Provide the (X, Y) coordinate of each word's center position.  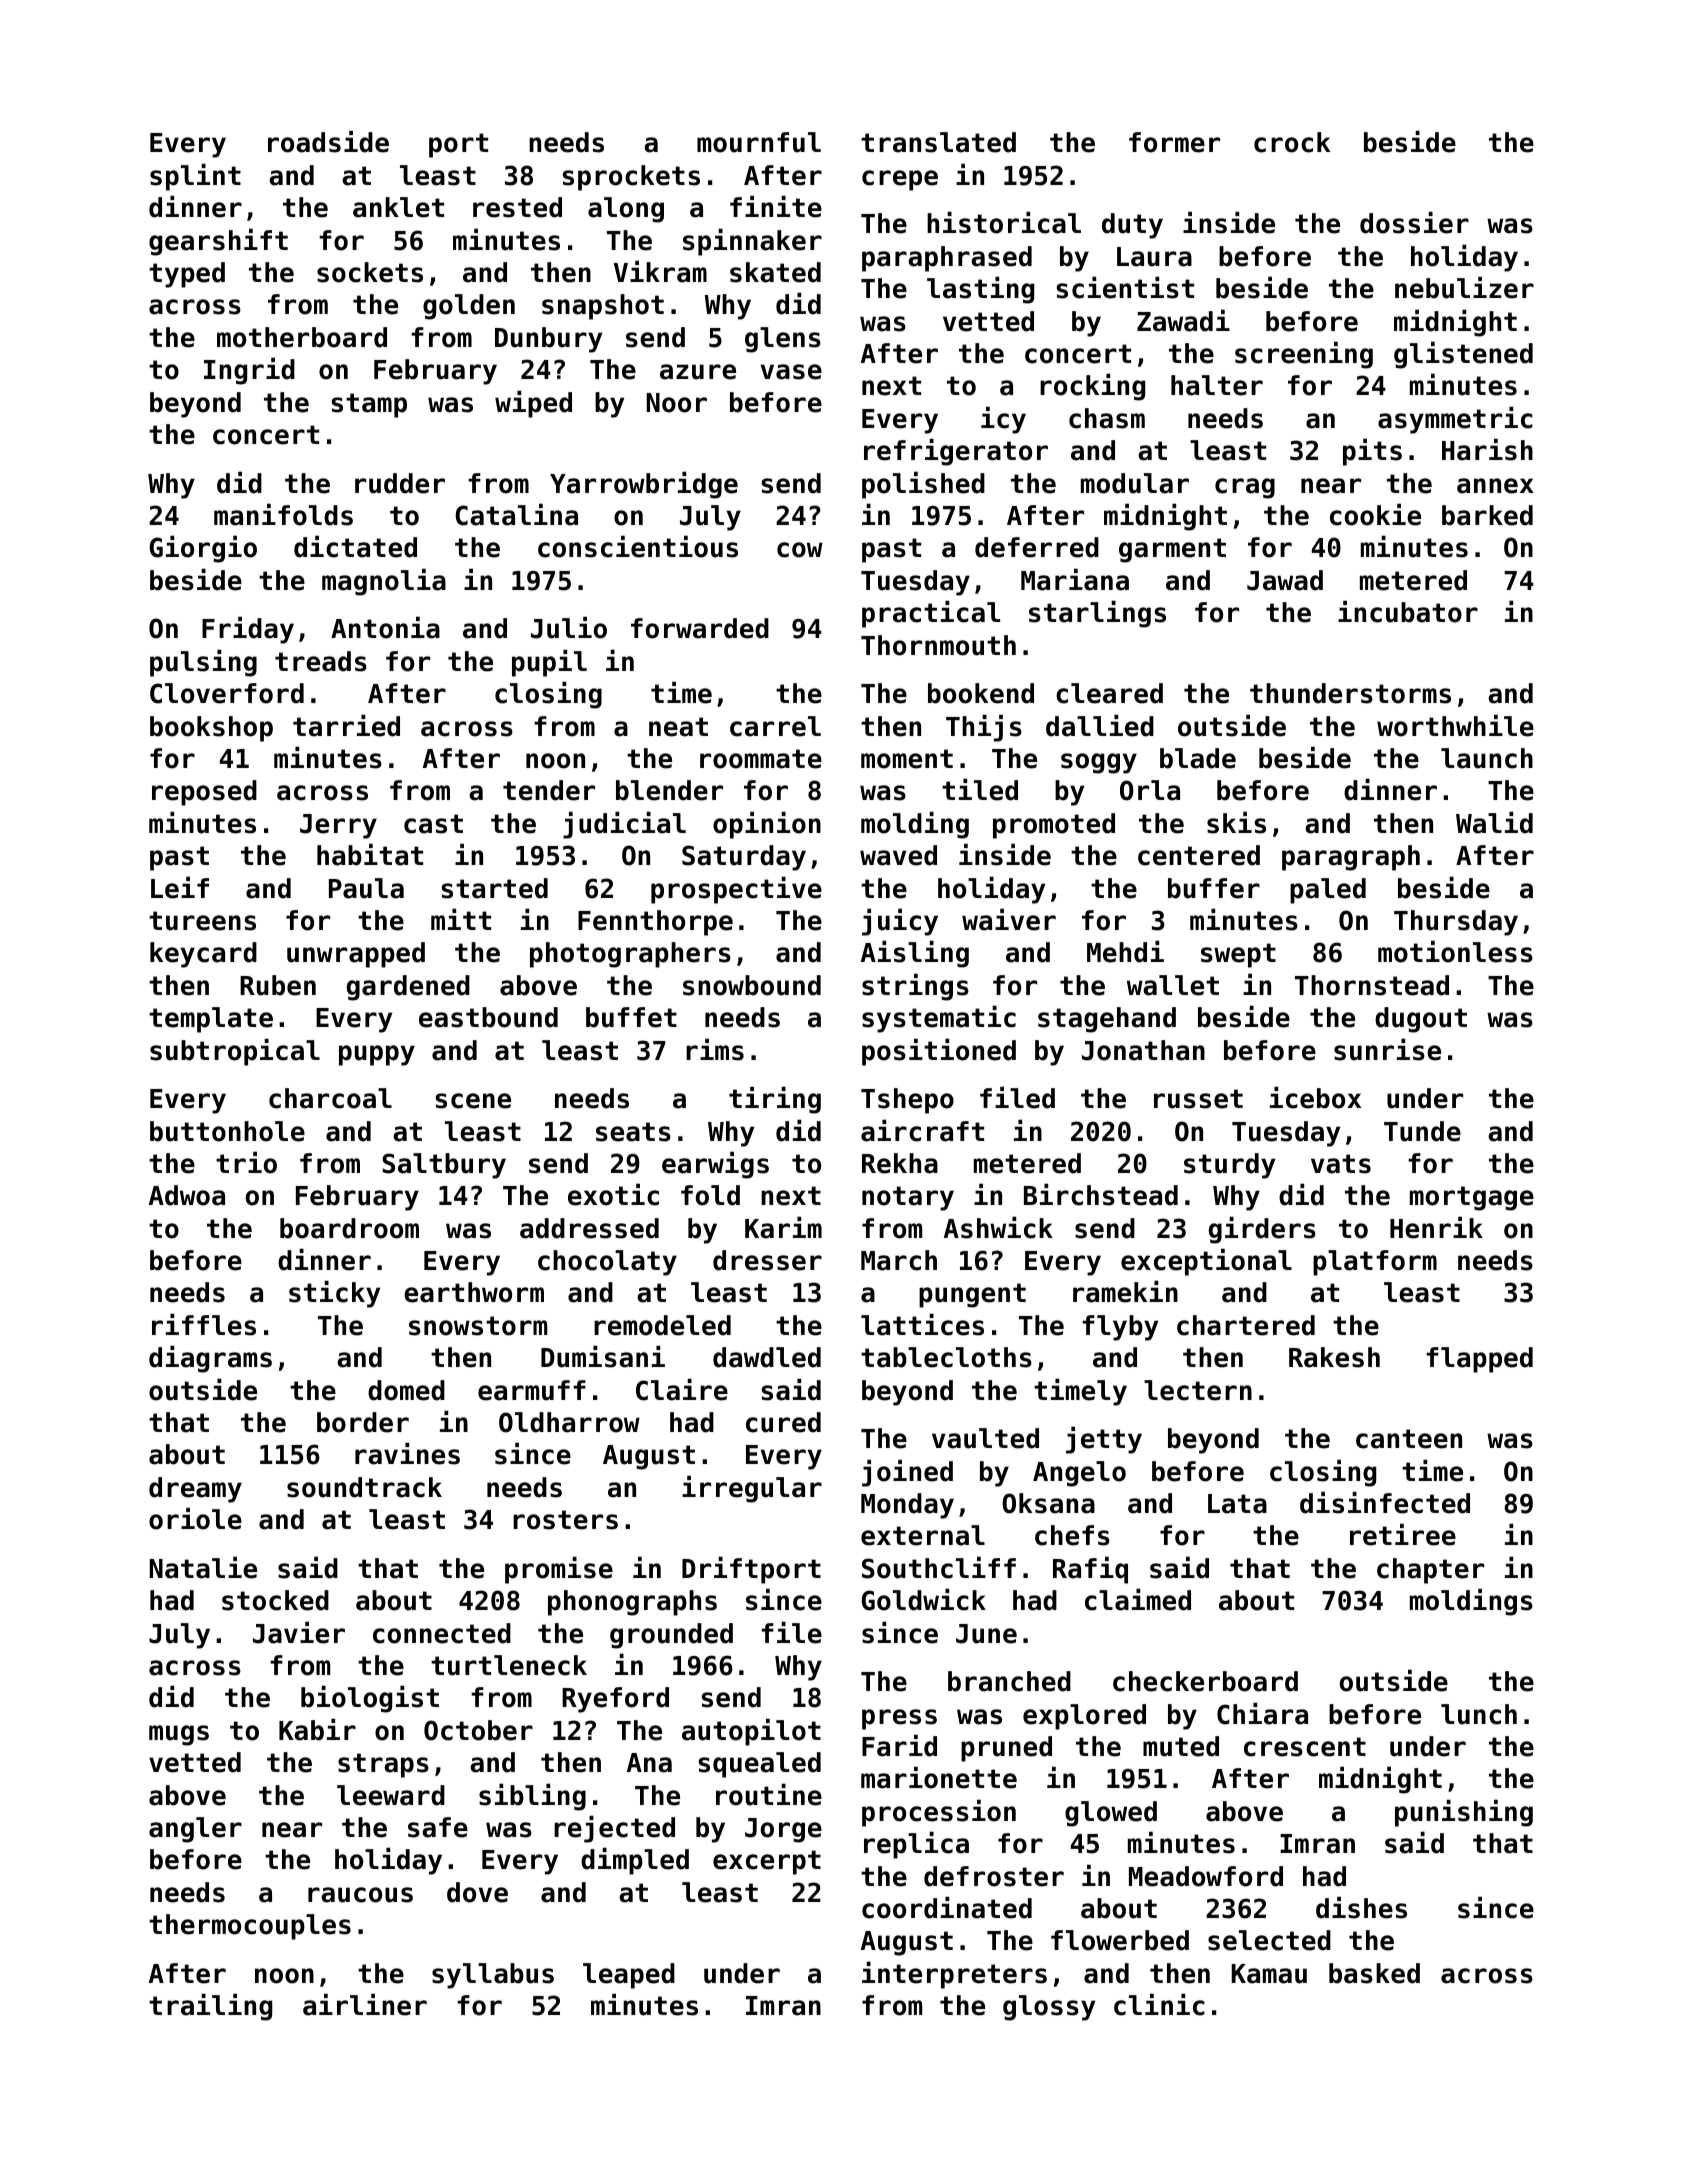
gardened (408, 988)
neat (678, 727)
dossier (1414, 222)
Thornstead (1372, 985)
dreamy (195, 1490)
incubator (1408, 611)
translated (938, 142)
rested (517, 207)
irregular (752, 1489)
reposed (204, 793)
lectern (1198, 1390)
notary (908, 1198)
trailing (210, 2007)
